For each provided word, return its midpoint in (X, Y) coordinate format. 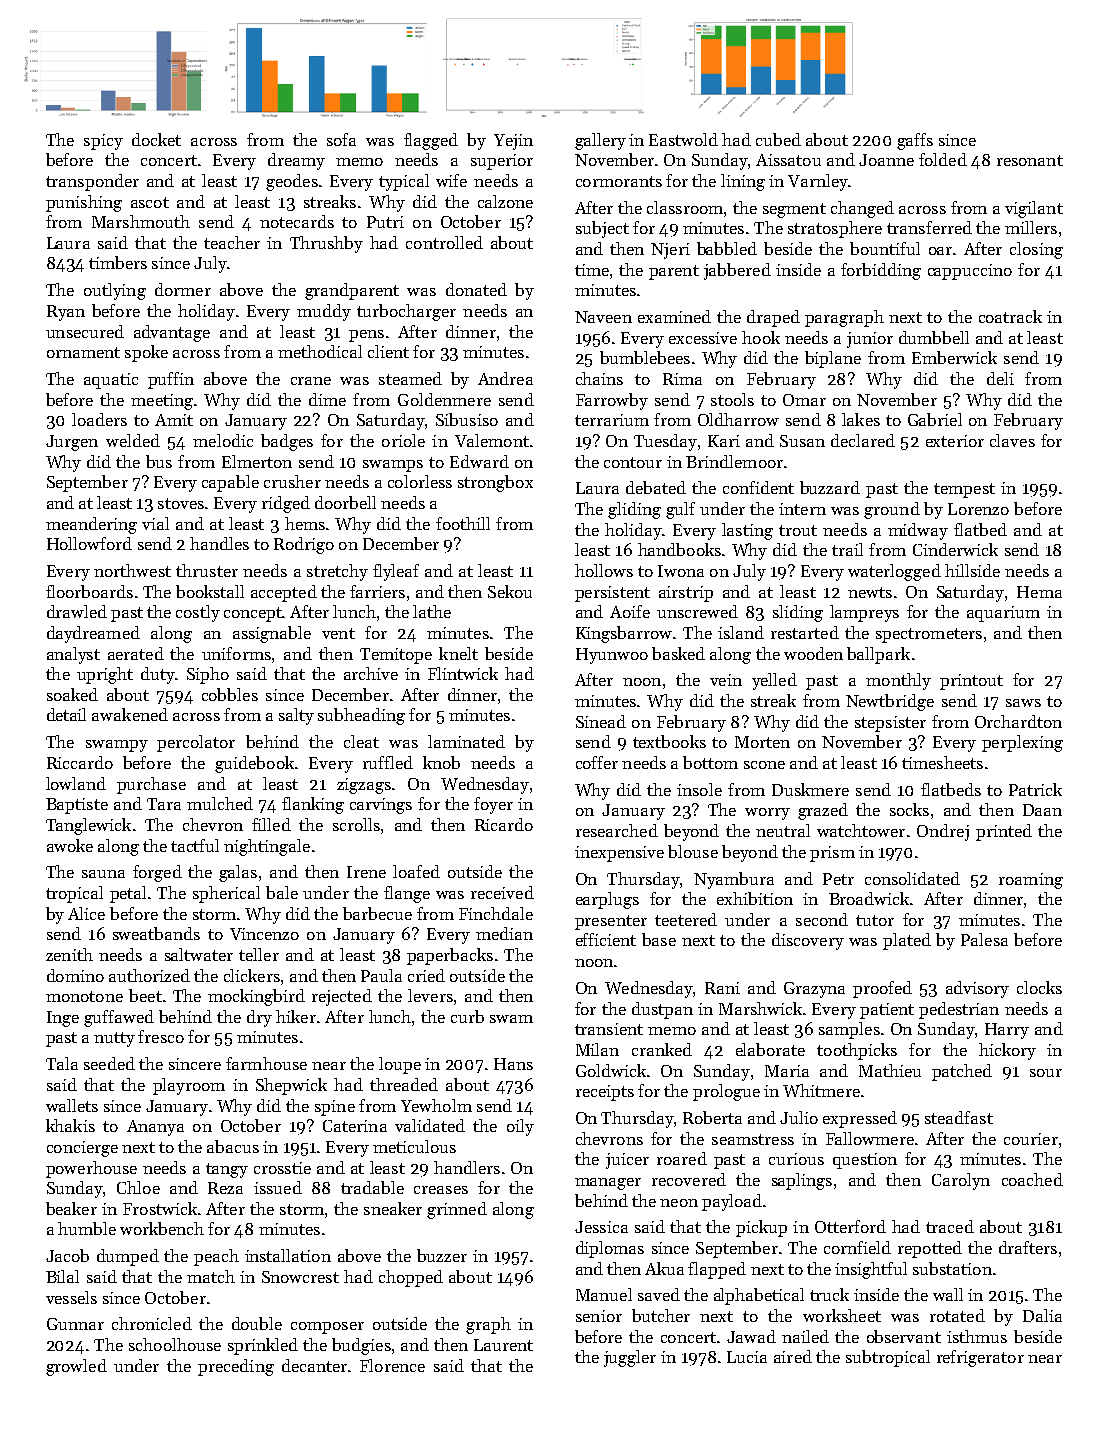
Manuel (604, 1294)
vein (726, 680)
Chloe (138, 1187)
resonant (1030, 160)
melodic (223, 440)
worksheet (842, 1315)
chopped (411, 1278)
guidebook (254, 764)
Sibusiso (467, 419)
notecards (297, 221)
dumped (128, 1257)
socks (909, 809)
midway (918, 531)
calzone (505, 201)
